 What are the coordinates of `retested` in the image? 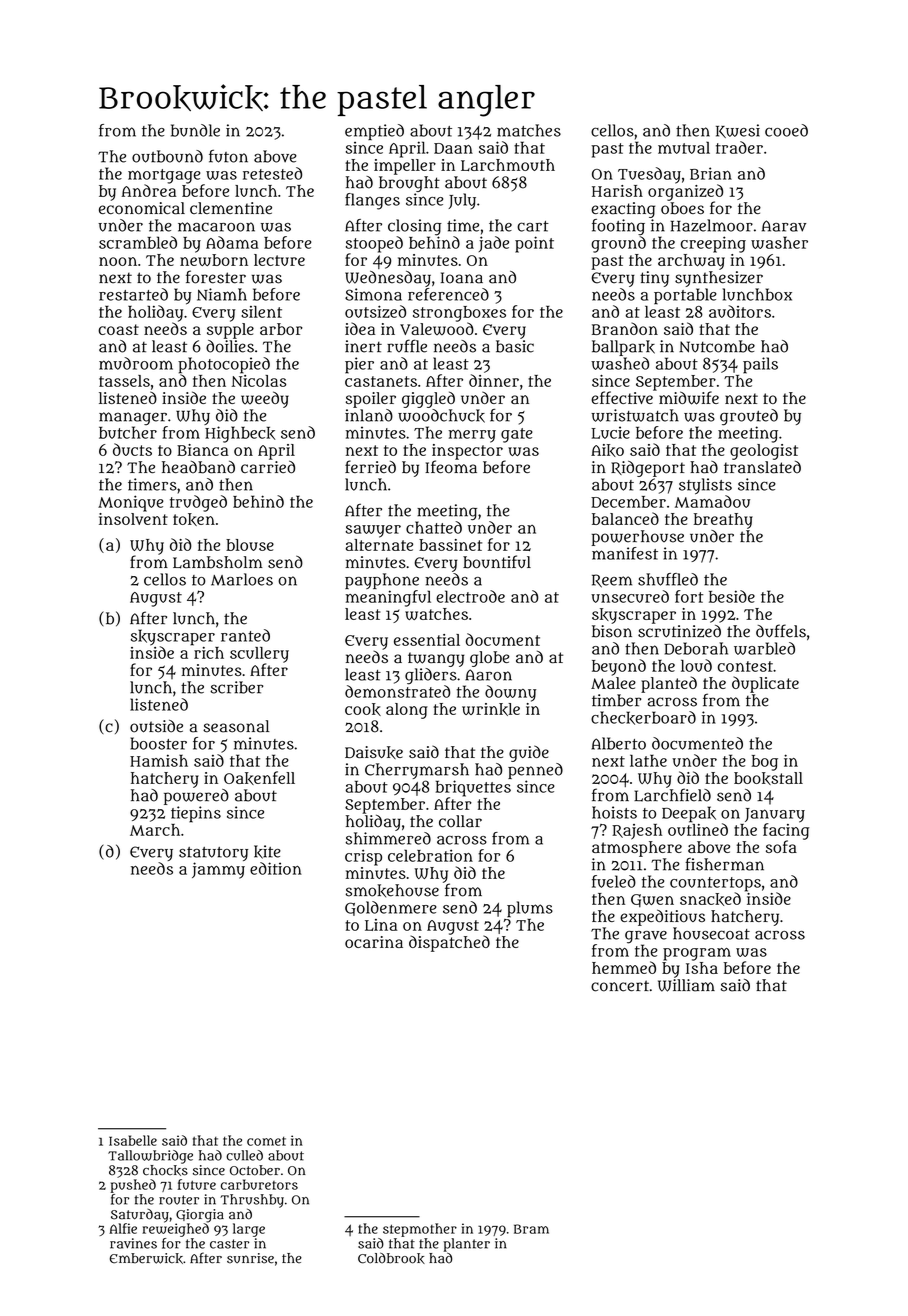 It's located at (272, 173).
